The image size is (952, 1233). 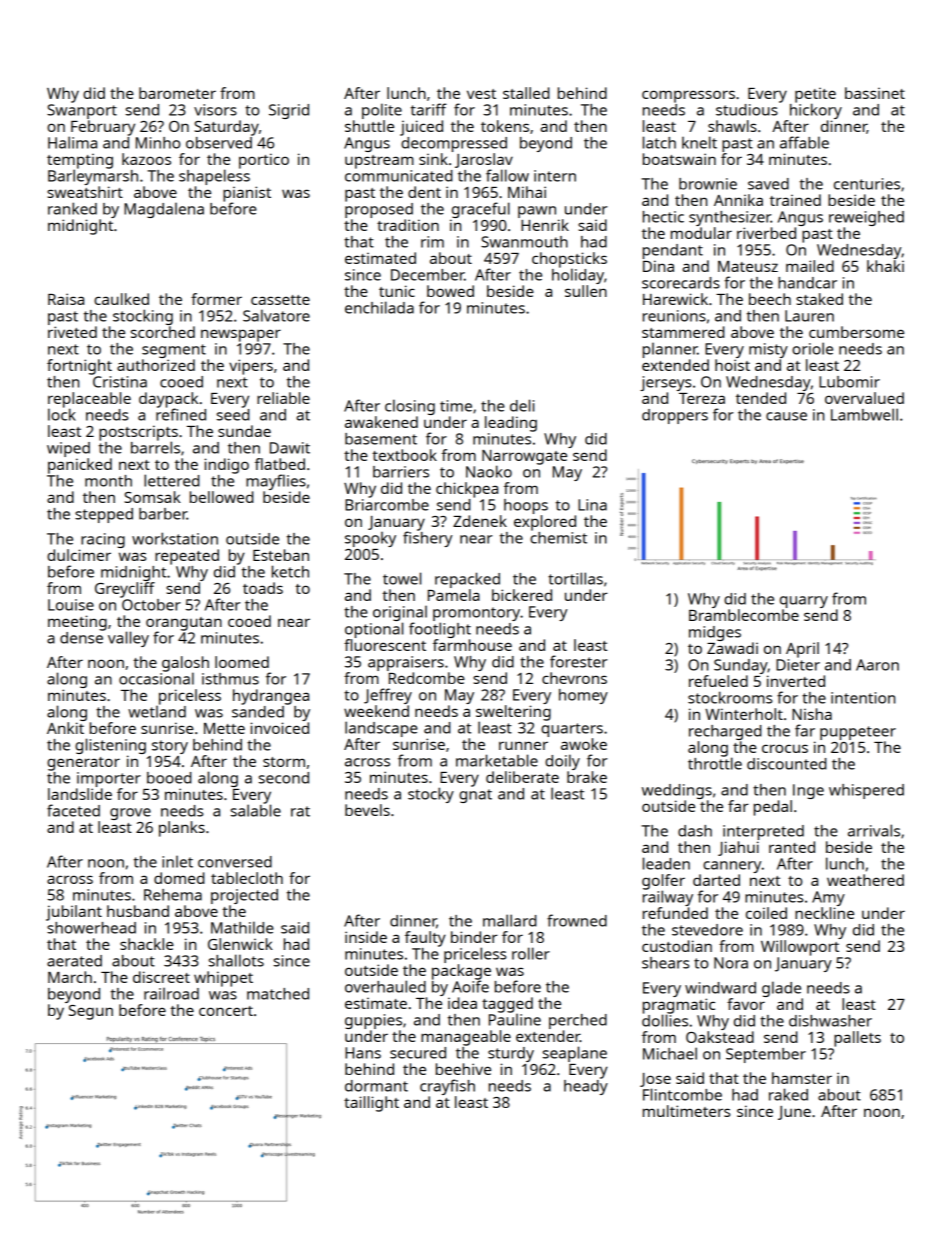 What do you see at coordinates (280, 300) in the document?
I see `cassette` at bounding box center [280, 300].
